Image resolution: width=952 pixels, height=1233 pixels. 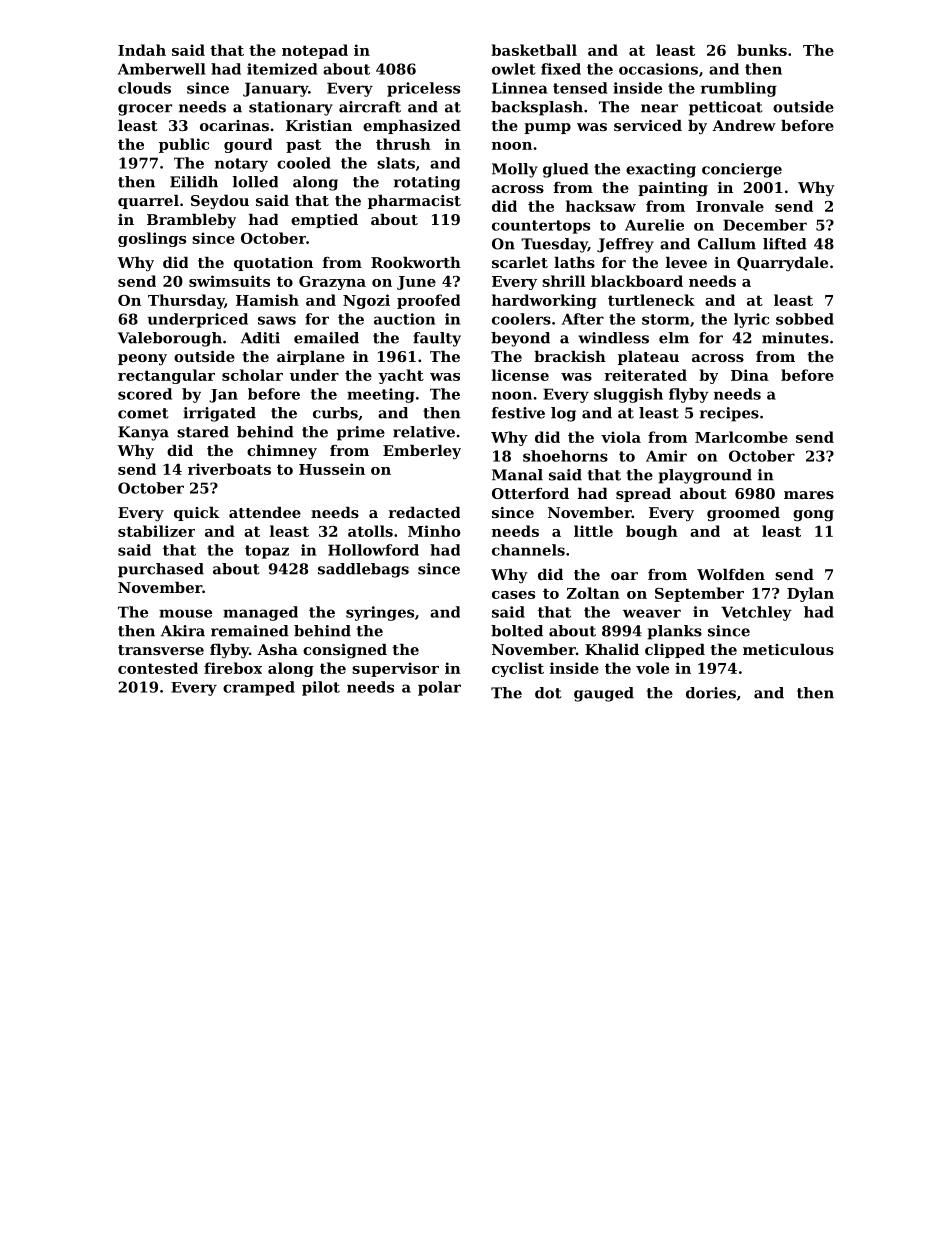 What do you see at coordinates (548, 693) in the image?
I see `dot` at bounding box center [548, 693].
